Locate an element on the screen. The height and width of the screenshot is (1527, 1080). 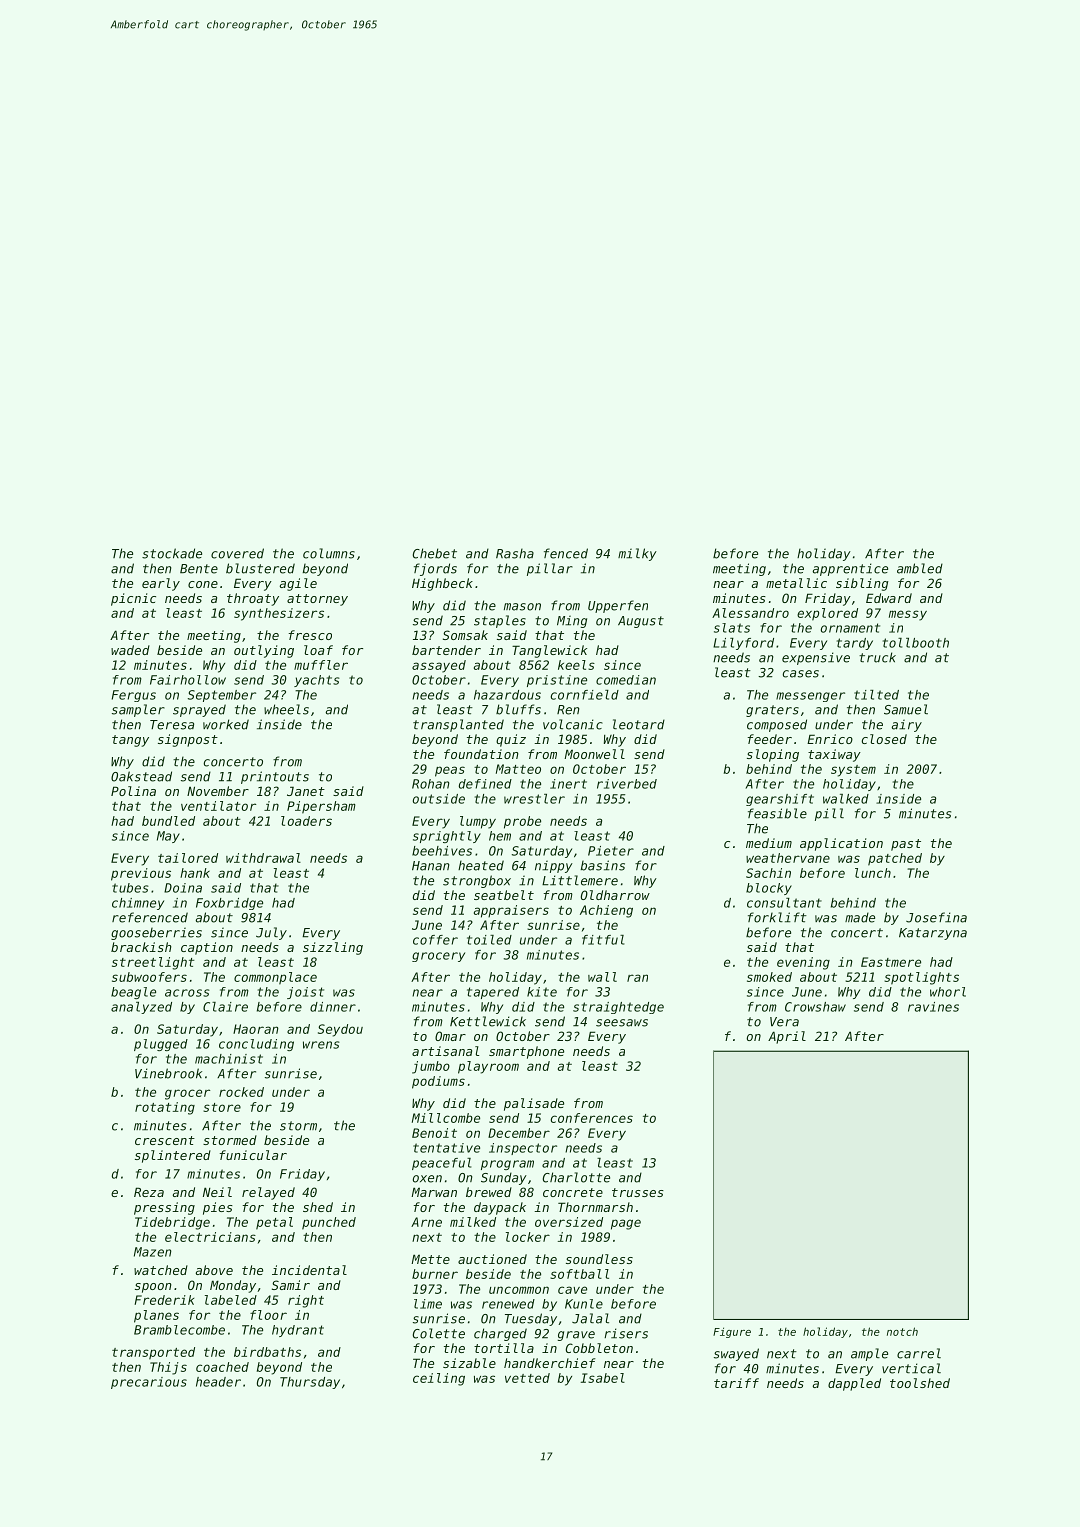
seatbelt is located at coordinates (504, 895).
